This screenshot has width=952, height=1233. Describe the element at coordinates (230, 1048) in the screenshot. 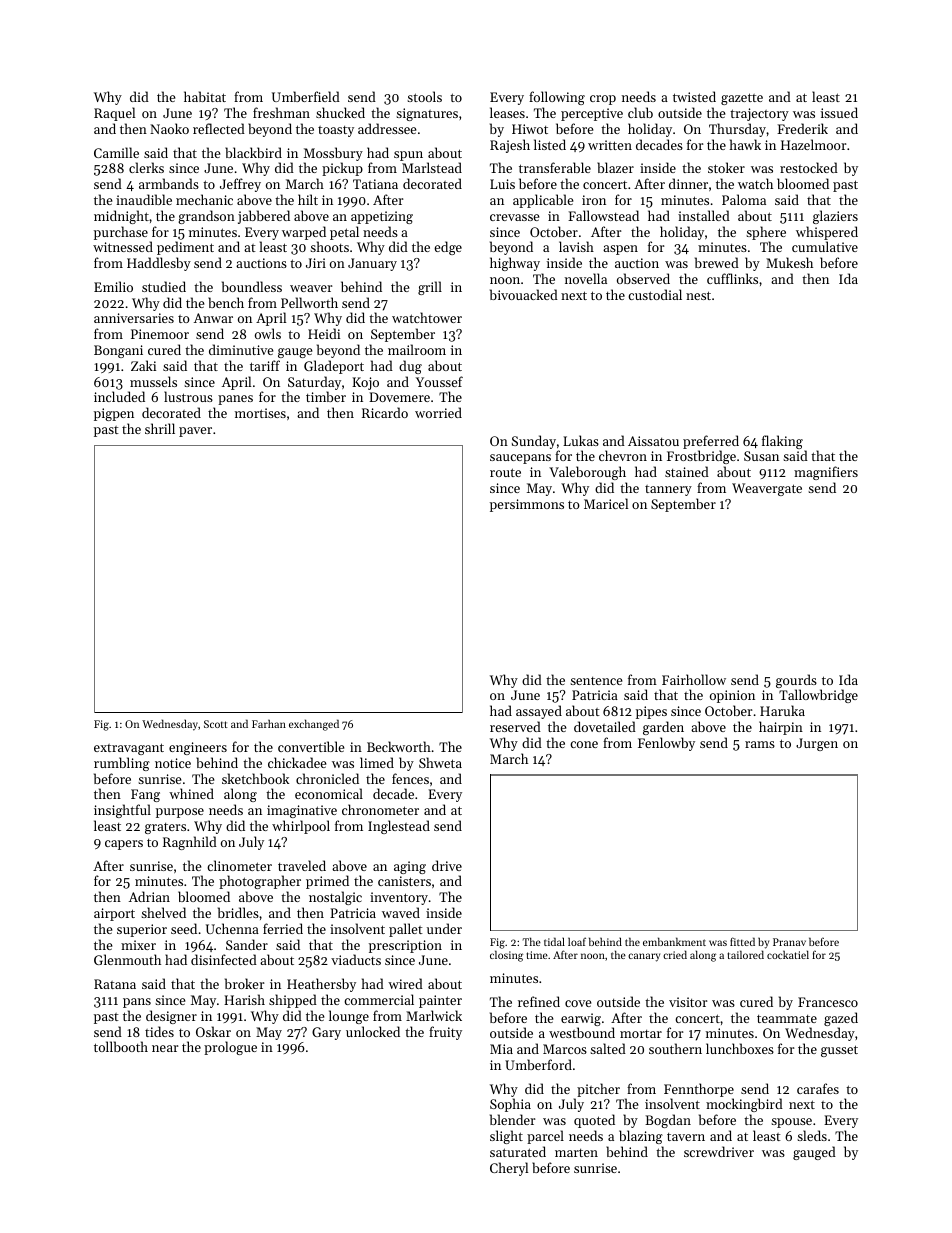

I see `prologue` at that location.
